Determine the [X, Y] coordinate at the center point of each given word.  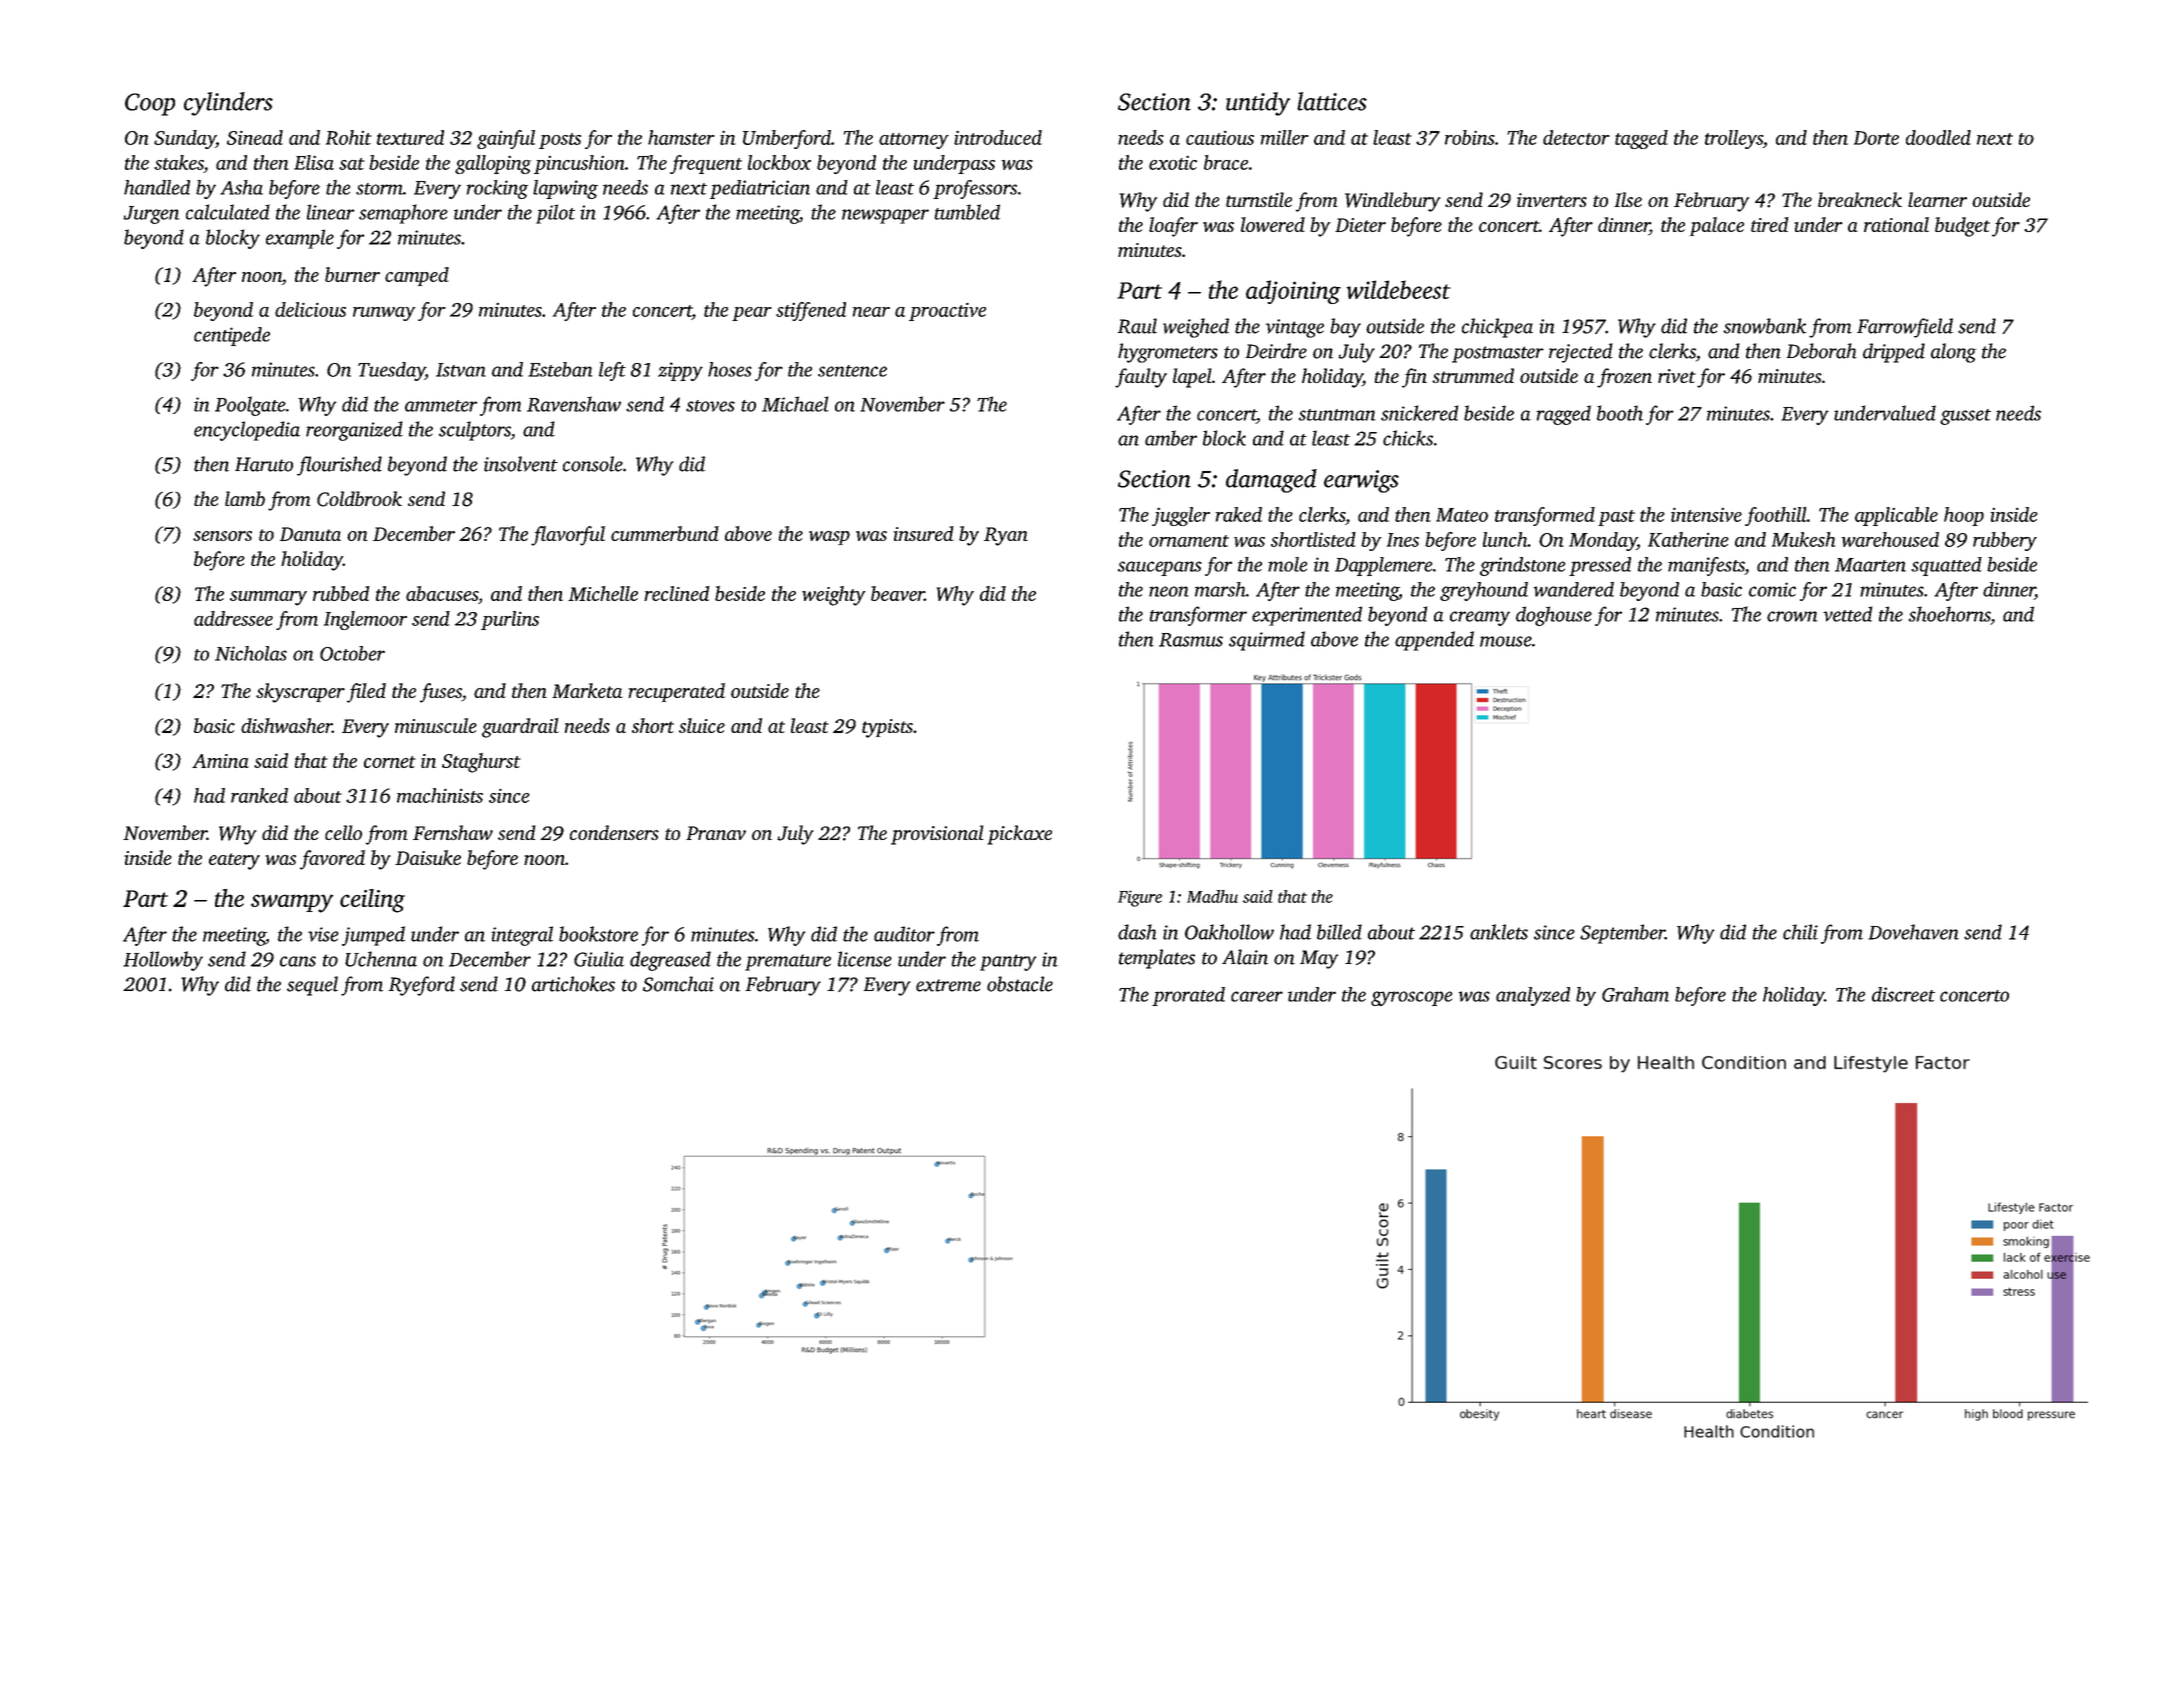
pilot [555, 214]
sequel [312, 986]
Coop [150, 104]
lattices [1332, 101]
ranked [259, 795]
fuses [441, 693]
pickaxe [1019, 835]
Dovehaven [1913, 932]
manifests [1706, 566]
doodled [1938, 137]
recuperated [677, 692]
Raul [1137, 326]
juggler [1181, 516]
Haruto [264, 464]
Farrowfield [1905, 328]
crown [1792, 616]
